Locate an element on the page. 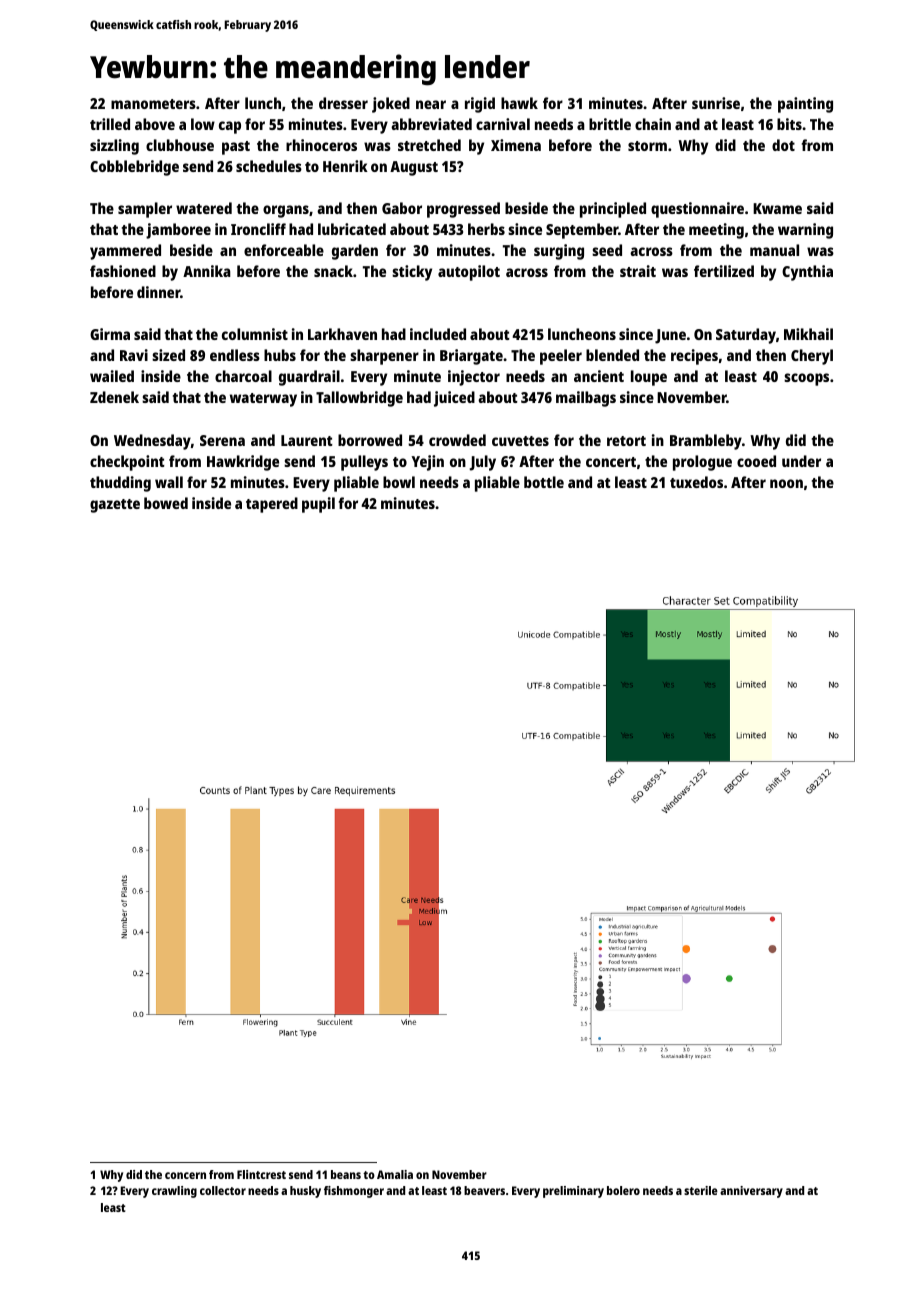 The height and width of the document is (1308, 924). crawling is located at coordinates (174, 1192).
